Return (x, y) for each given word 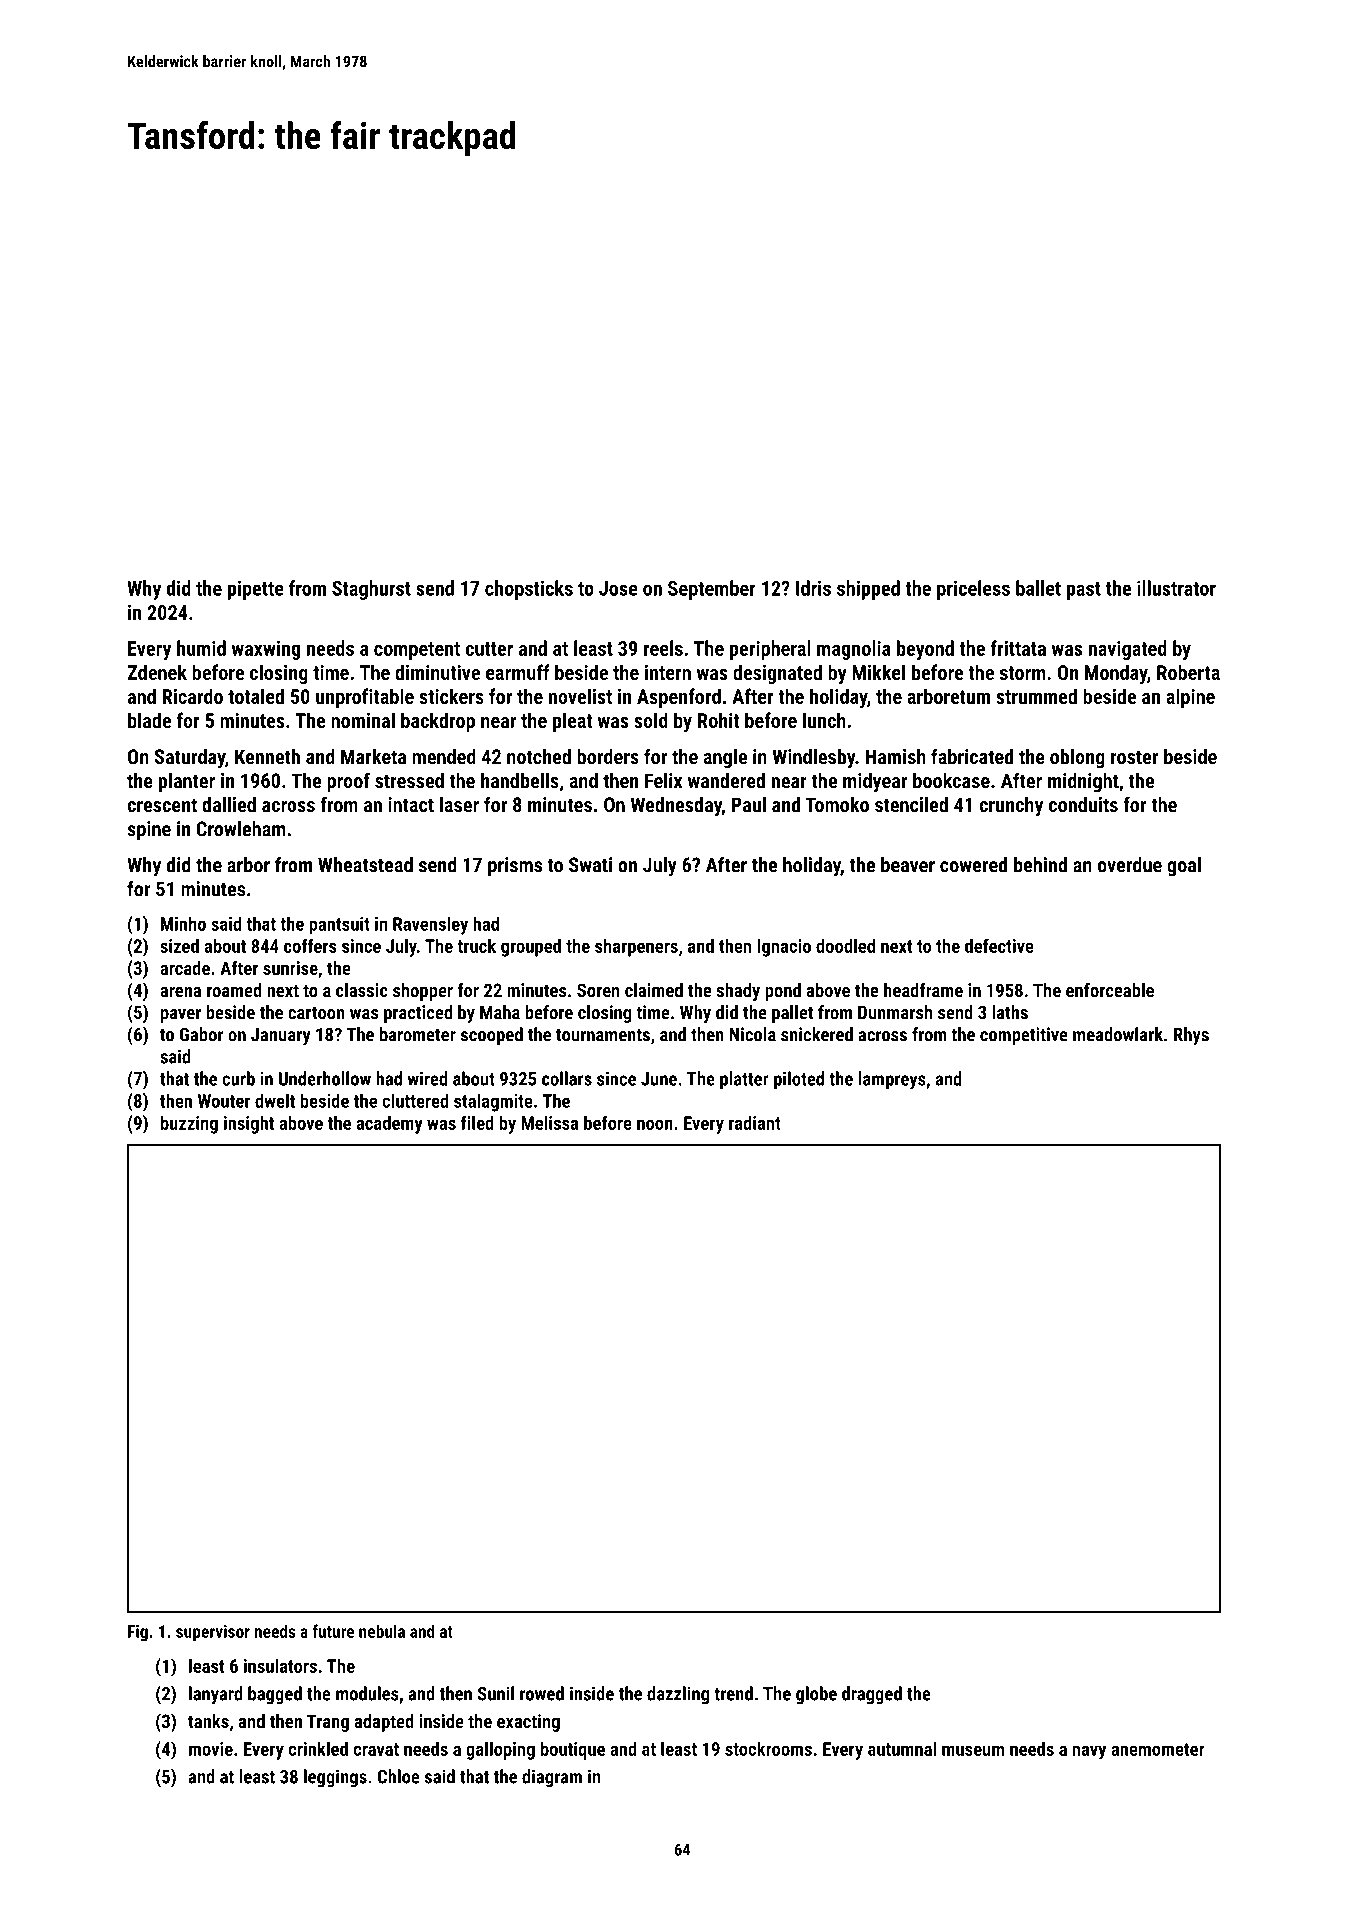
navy (1089, 1752)
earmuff (518, 672)
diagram (552, 1778)
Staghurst (371, 590)
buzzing (189, 1124)
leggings (335, 1778)
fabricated (972, 756)
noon (655, 1124)
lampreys (892, 1080)
